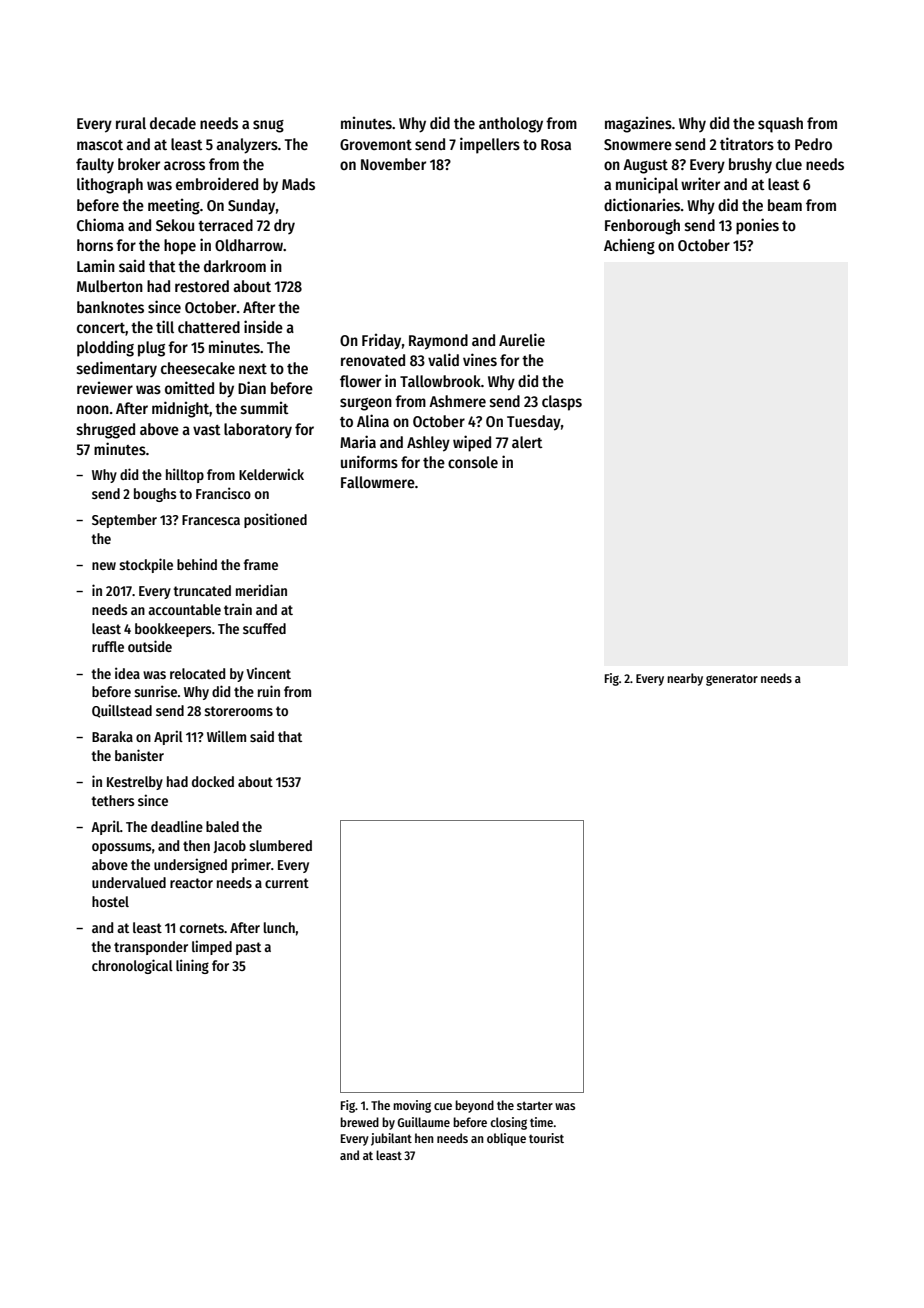 Image resolution: width=924 pixels, height=1308 pixels. What do you see at coordinates (473, 462) in the screenshot?
I see `console` at bounding box center [473, 462].
